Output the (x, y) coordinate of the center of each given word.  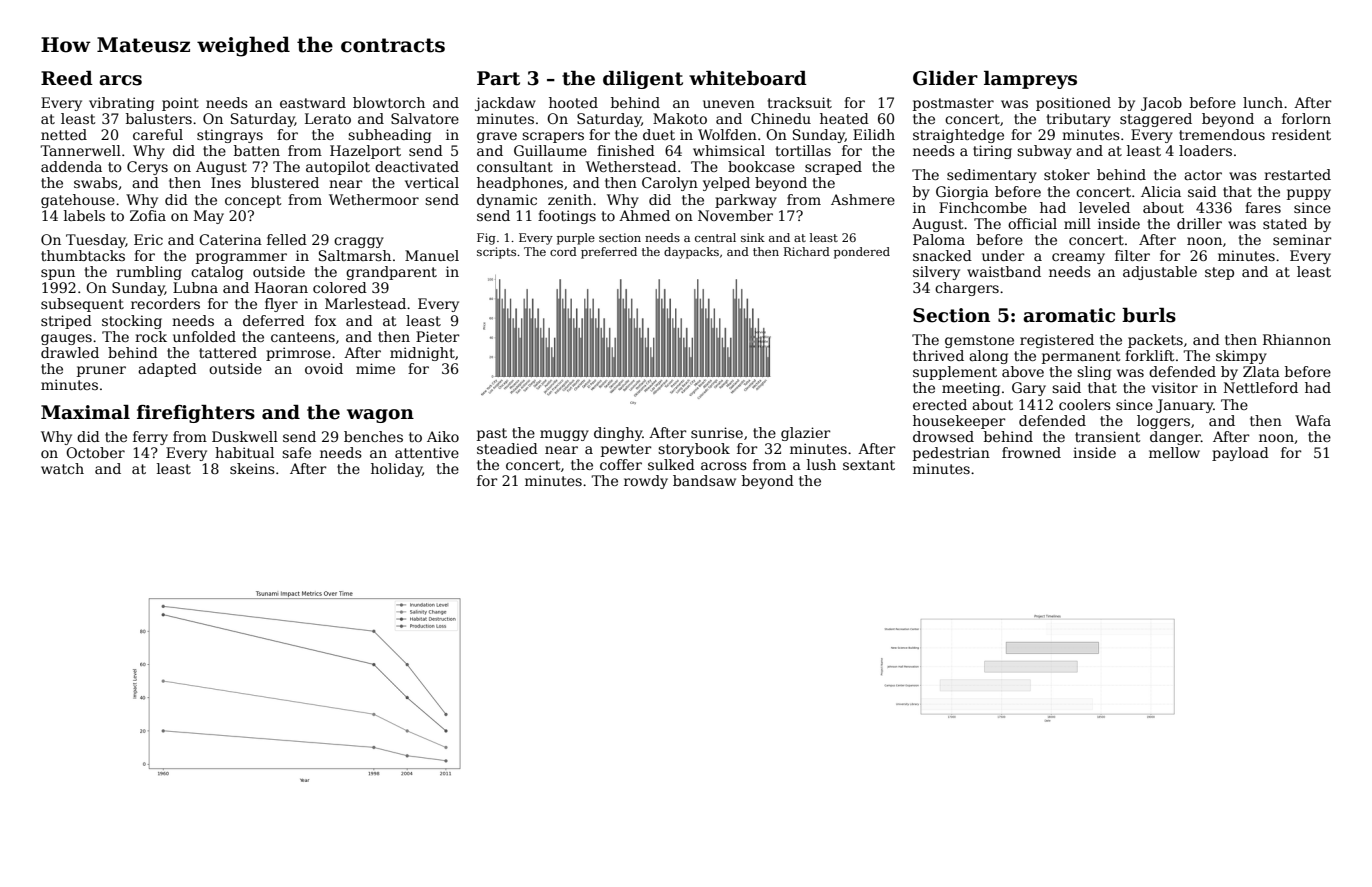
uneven (729, 104)
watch (62, 468)
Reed (67, 78)
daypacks (691, 253)
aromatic (1069, 315)
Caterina (230, 239)
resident (1301, 134)
